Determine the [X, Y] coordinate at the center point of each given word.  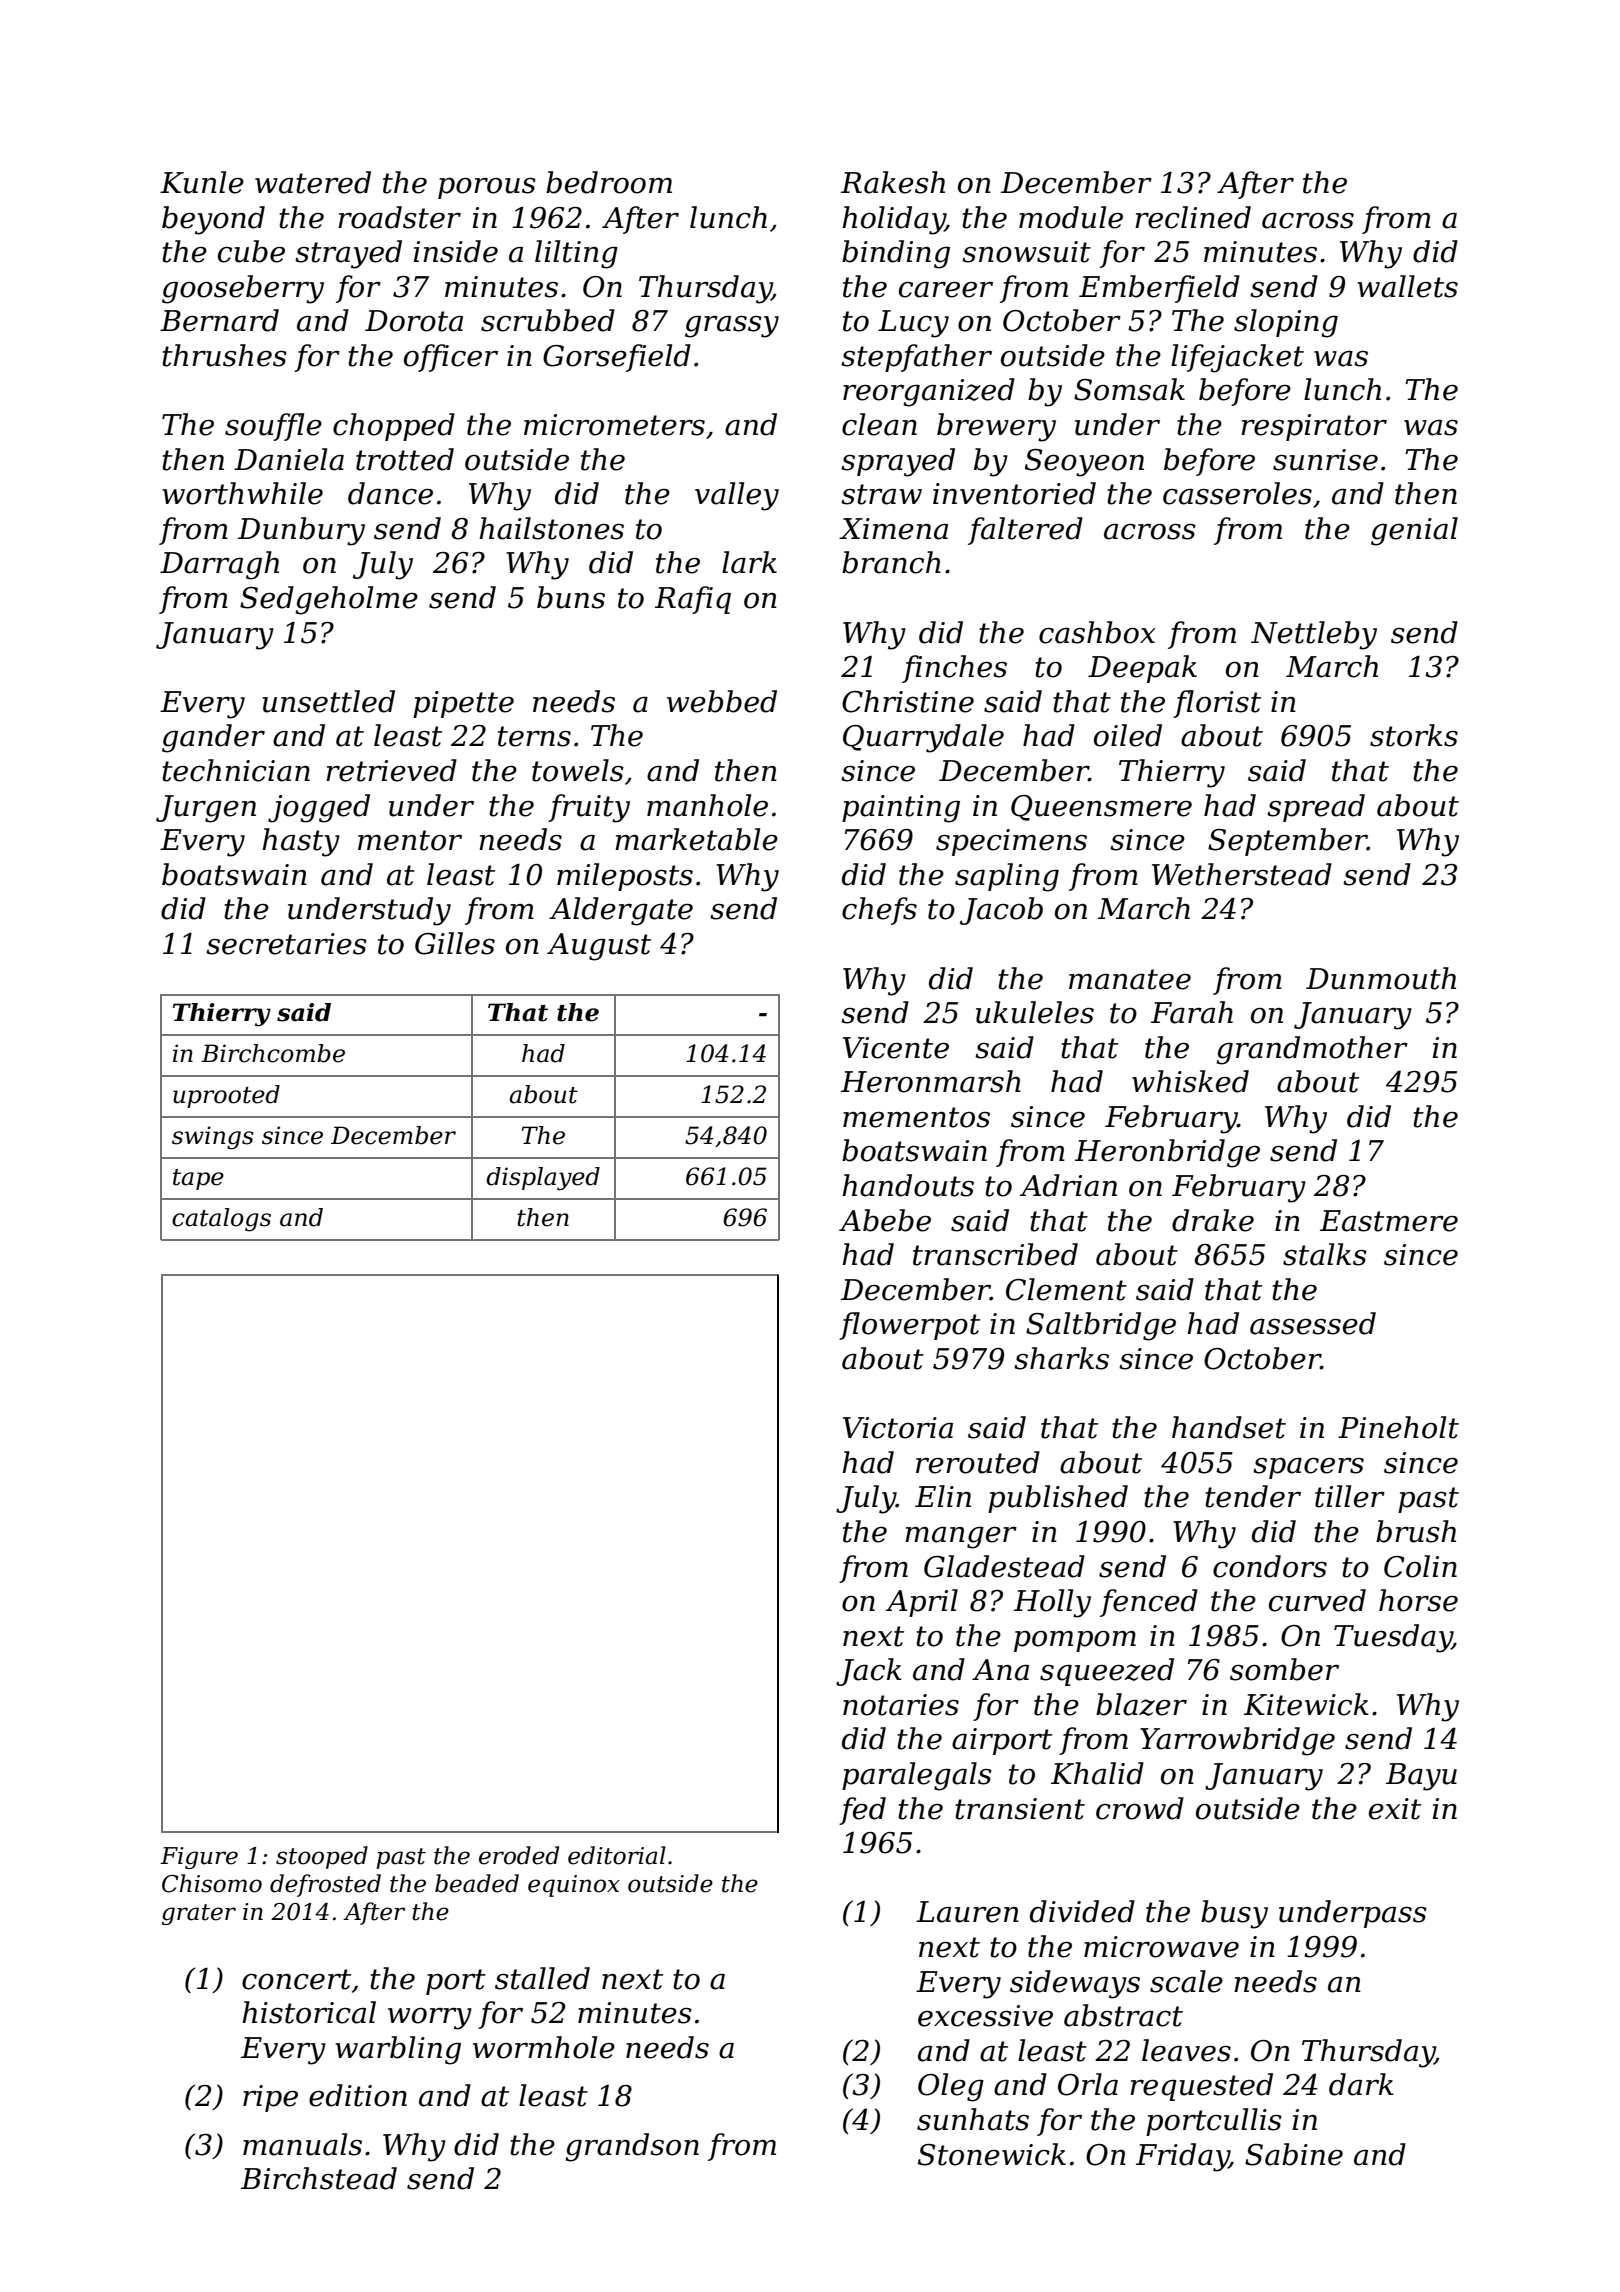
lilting [576, 254]
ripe [270, 2098]
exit [1395, 1809]
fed [862, 1811]
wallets [1407, 286]
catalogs [221, 1220]
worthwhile [242, 493]
